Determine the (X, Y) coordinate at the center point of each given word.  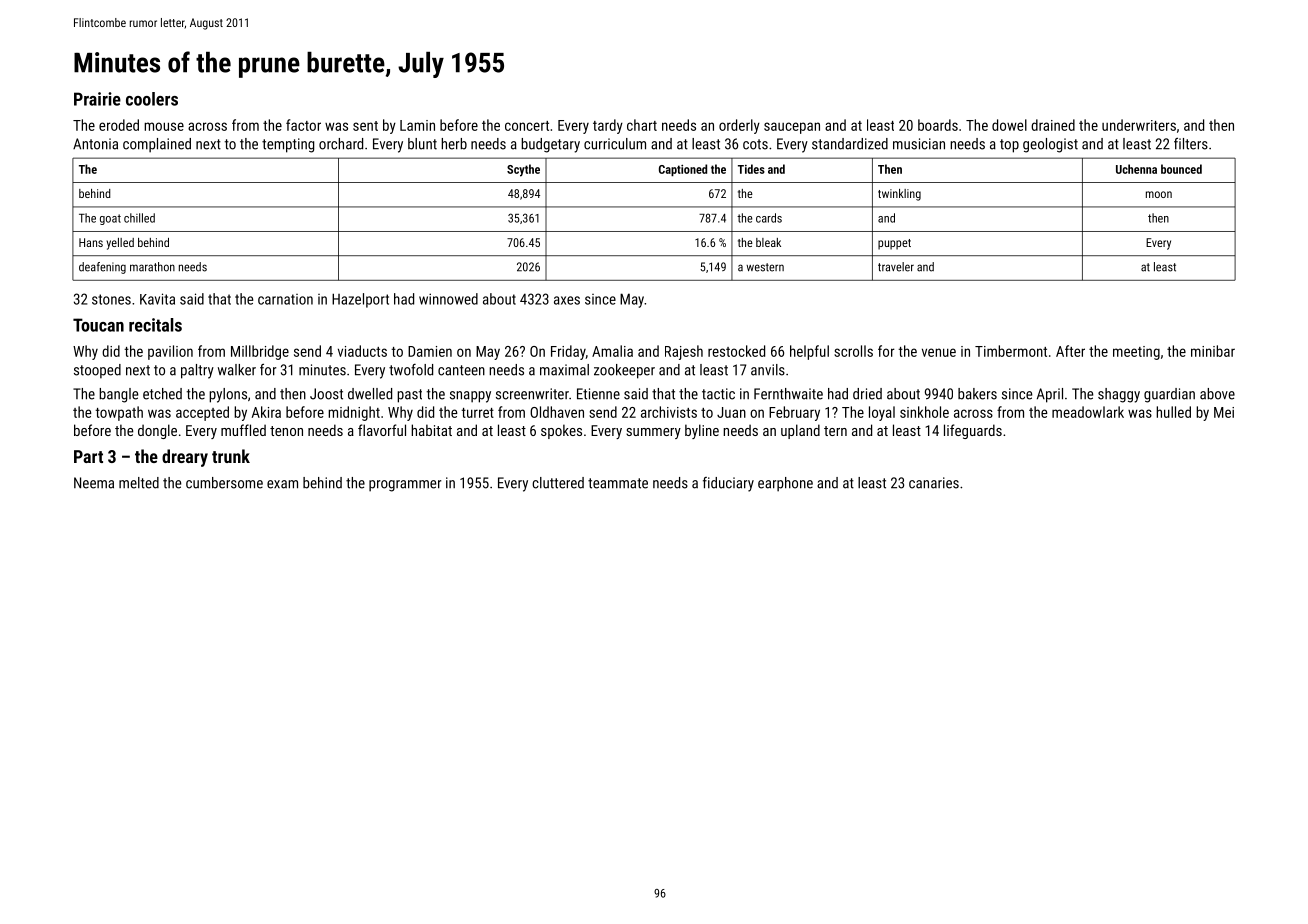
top (1009, 146)
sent (365, 126)
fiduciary (728, 484)
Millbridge (260, 352)
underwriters (1139, 125)
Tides (751, 169)
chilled (139, 218)
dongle (157, 431)
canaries (934, 483)
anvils (768, 370)
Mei (1224, 412)
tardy (608, 126)
